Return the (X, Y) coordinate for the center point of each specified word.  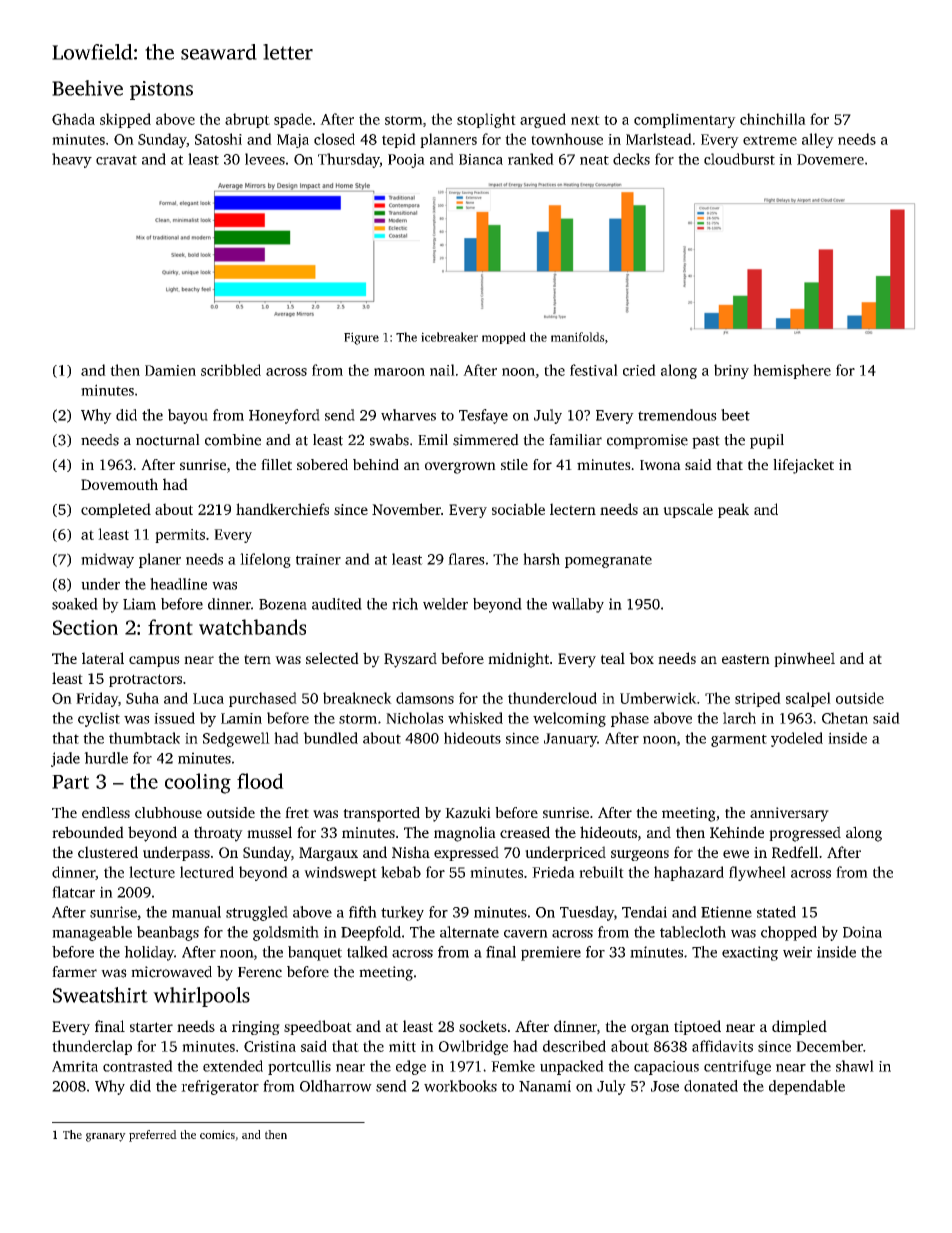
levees (265, 159)
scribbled (231, 370)
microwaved (171, 972)
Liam (139, 604)
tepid (399, 140)
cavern (526, 934)
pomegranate (608, 561)
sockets (483, 1026)
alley (818, 140)
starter (151, 1027)
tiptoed (697, 1027)
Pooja (406, 161)
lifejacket (803, 466)
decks (631, 159)
